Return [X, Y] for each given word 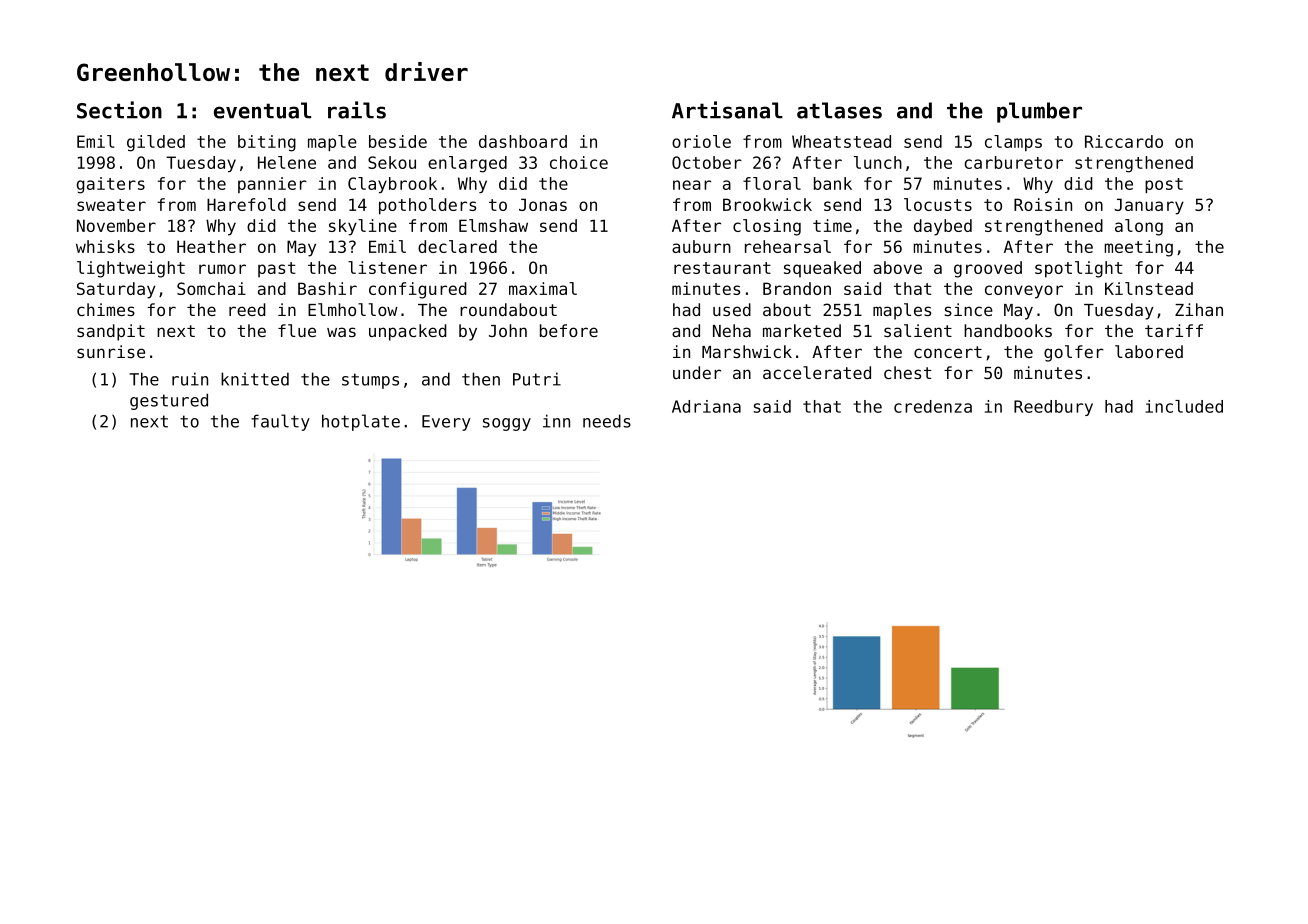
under [697, 372]
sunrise [111, 351]
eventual [262, 110]
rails [357, 110]
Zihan [1199, 309]
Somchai [211, 288]
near [692, 185]
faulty [280, 422]
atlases [839, 110]
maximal [543, 288]
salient [918, 330]
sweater [111, 205]
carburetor [1013, 162]
